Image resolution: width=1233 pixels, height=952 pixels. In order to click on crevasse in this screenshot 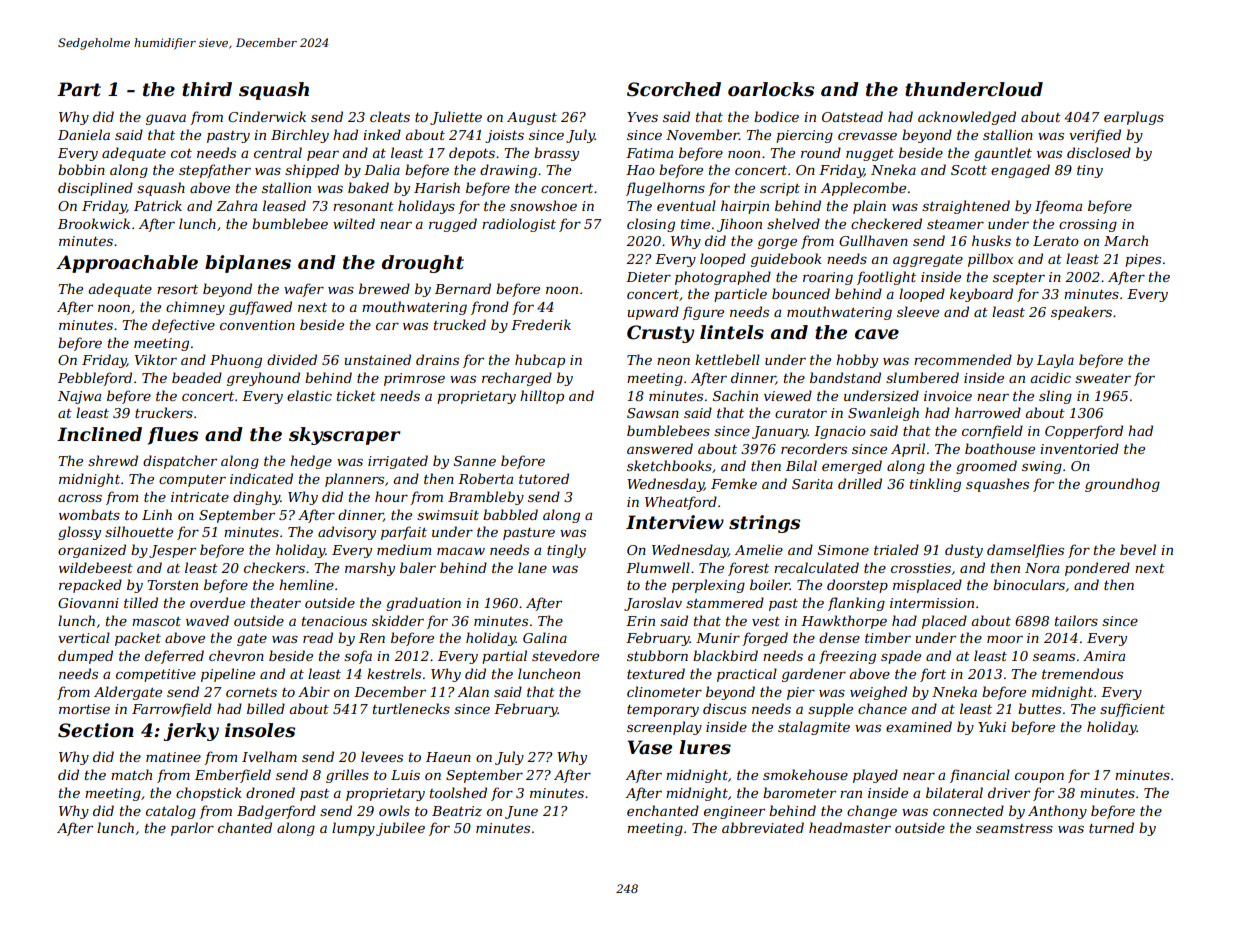, I will do `click(867, 136)`.
